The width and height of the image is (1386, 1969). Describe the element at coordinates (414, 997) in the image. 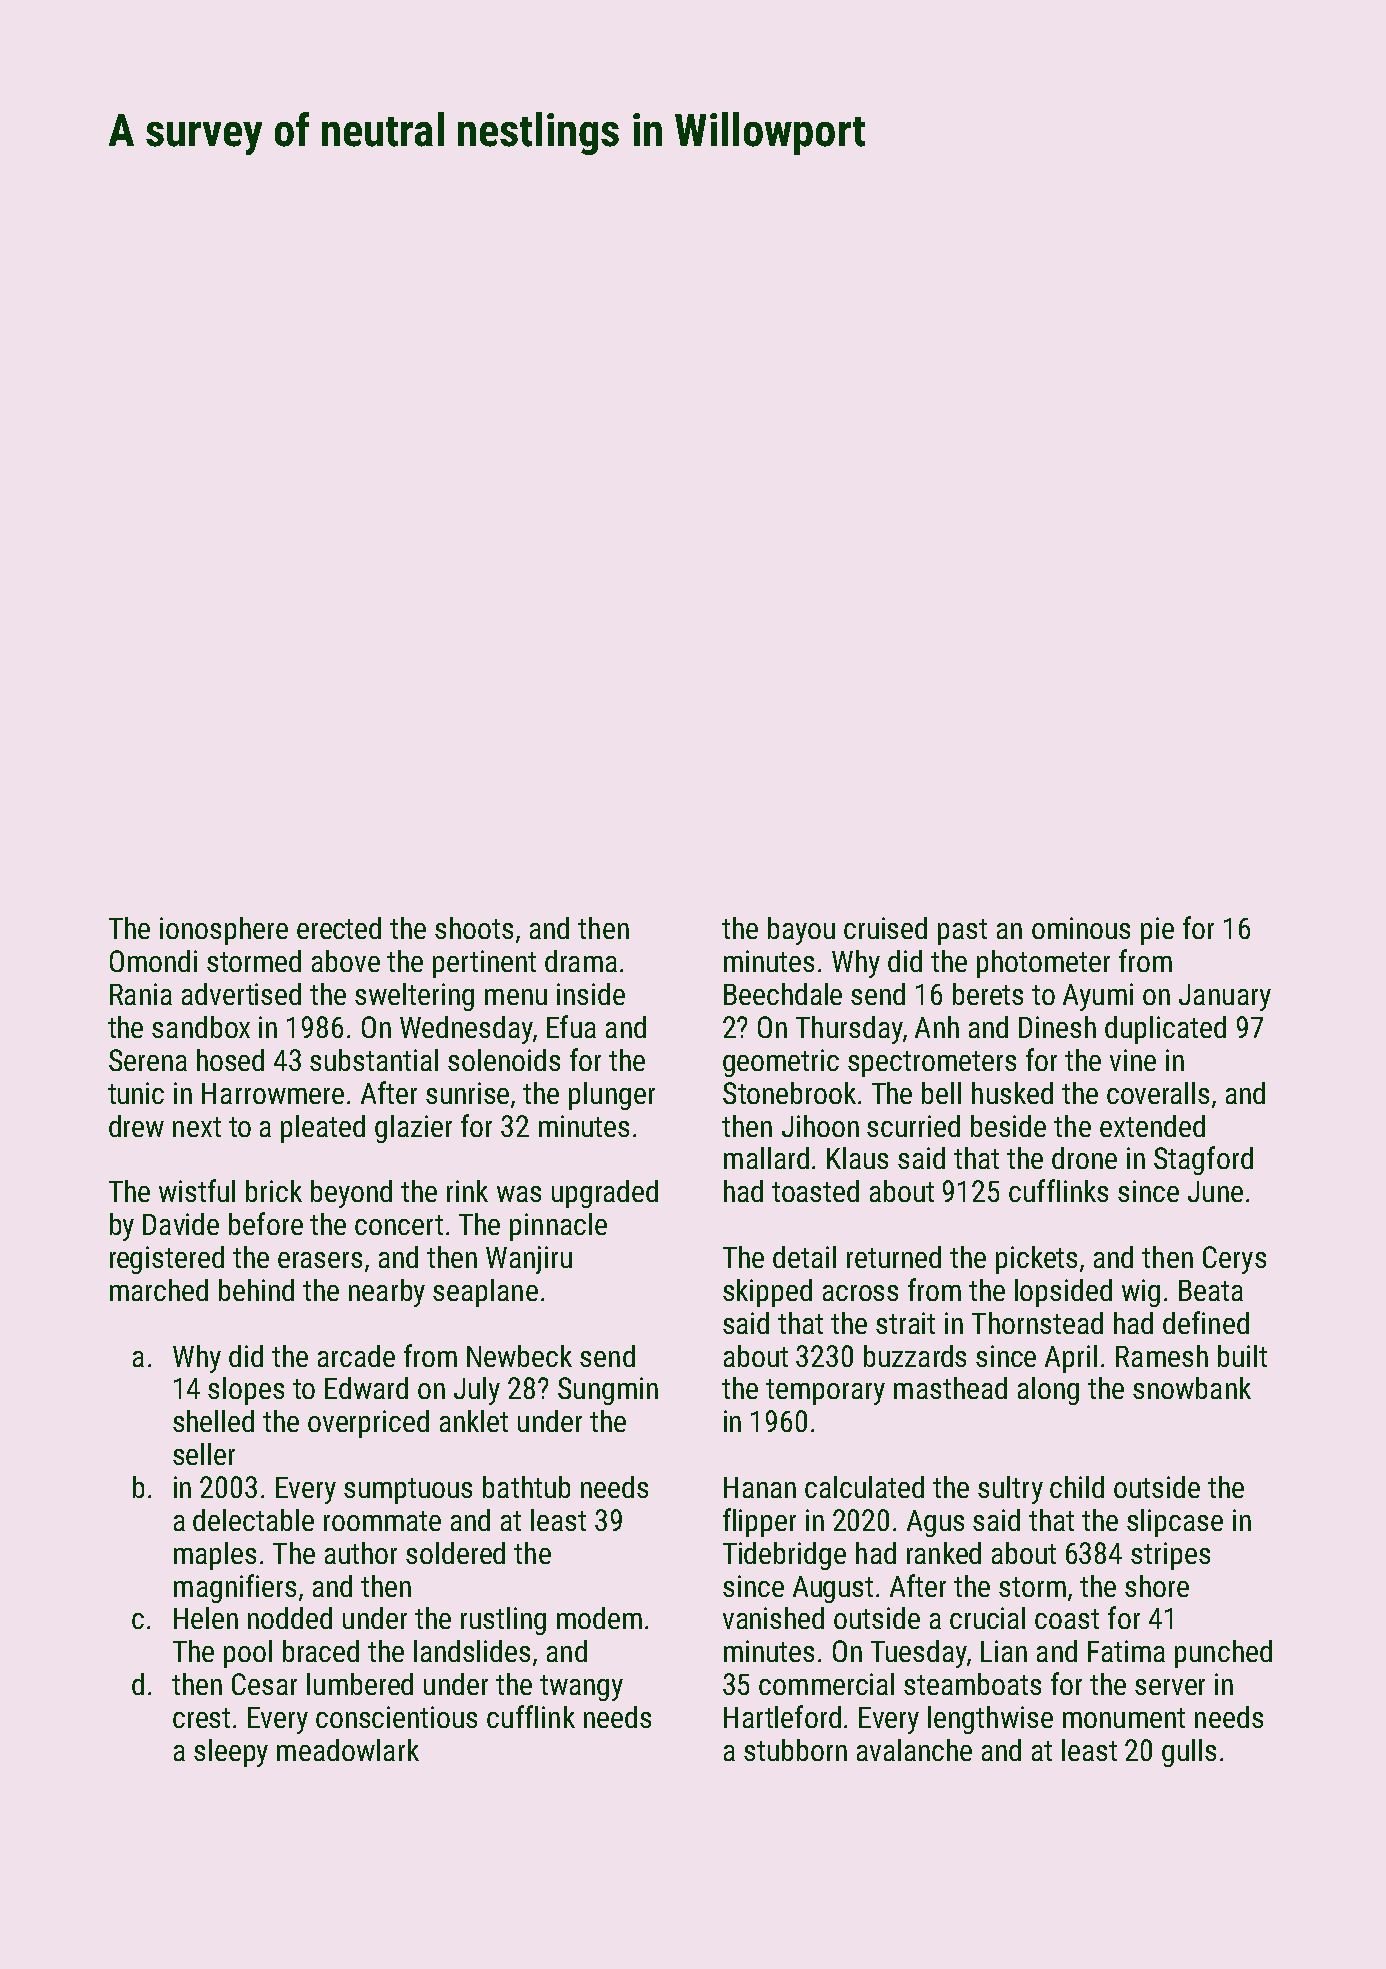

I see `sweltering` at that location.
